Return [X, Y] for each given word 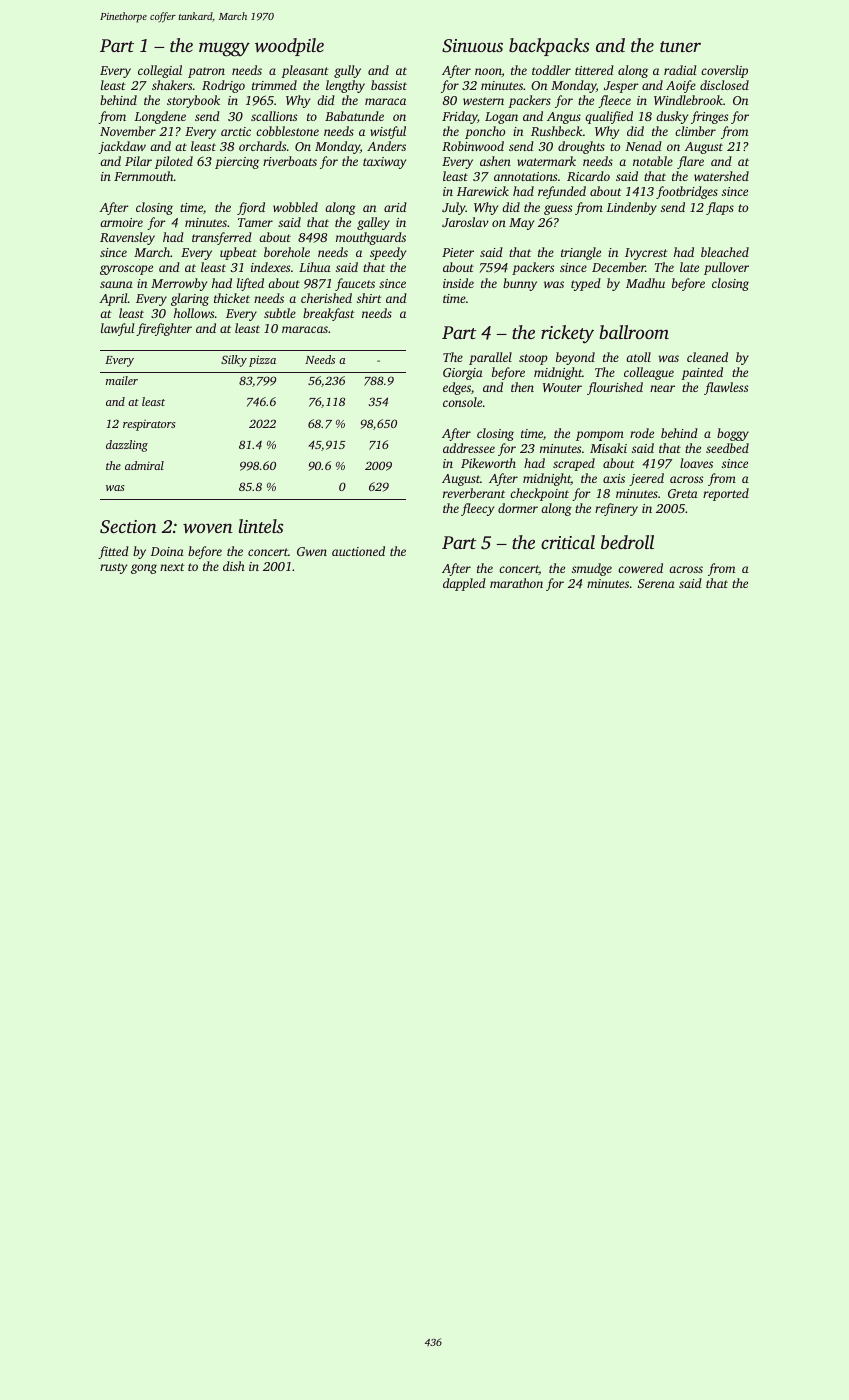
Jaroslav [465, 222]
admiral [144, 465]
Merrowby [179, 284]
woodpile [289, 47]
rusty [113, 568]
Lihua [315, 267]
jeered [646, 479]
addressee [469, 448]
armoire [121, 222]
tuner [680, 46]
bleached [725, 252]
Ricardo [588, 176]
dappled [464, 584]
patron [206, 72]
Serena [656, 583]
